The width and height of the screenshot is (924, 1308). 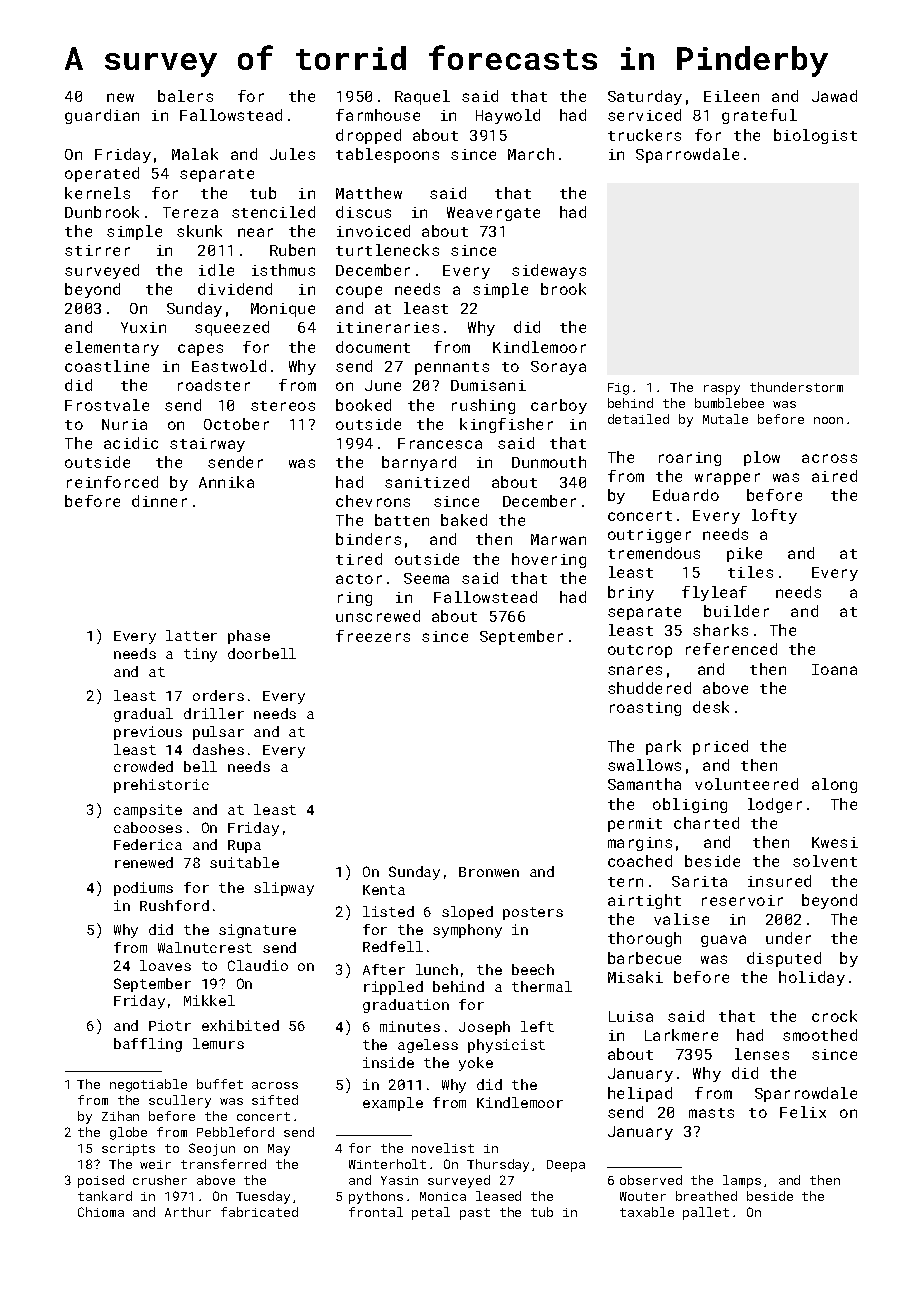 I want to click on valise, so click(x=681, y=919).
